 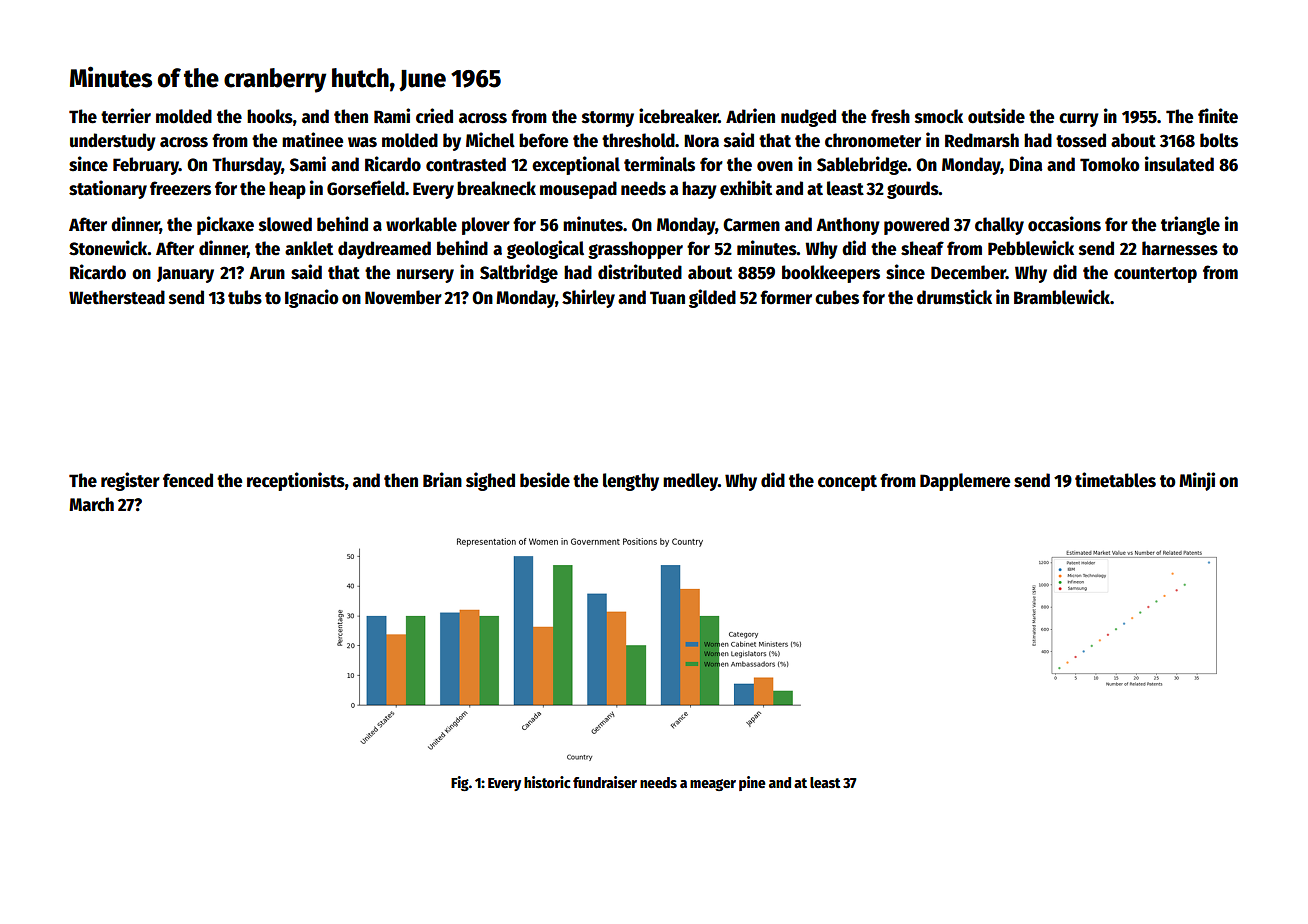 What do you see at coordinates (848, 226) in the page?
I see `Anthony` at bounding box center [848, 226].
